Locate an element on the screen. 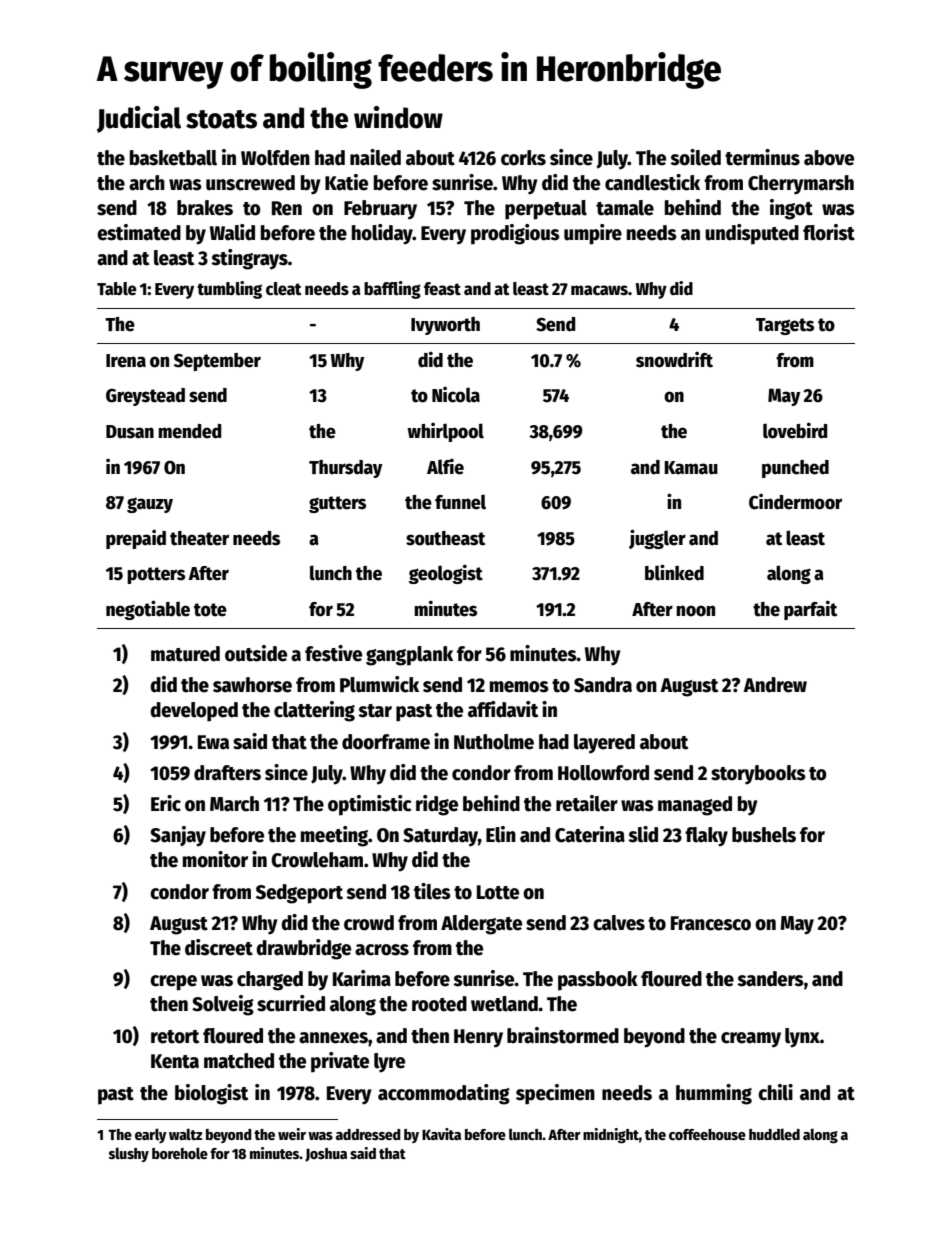  Alfie is located at coordinates (445, 466).
